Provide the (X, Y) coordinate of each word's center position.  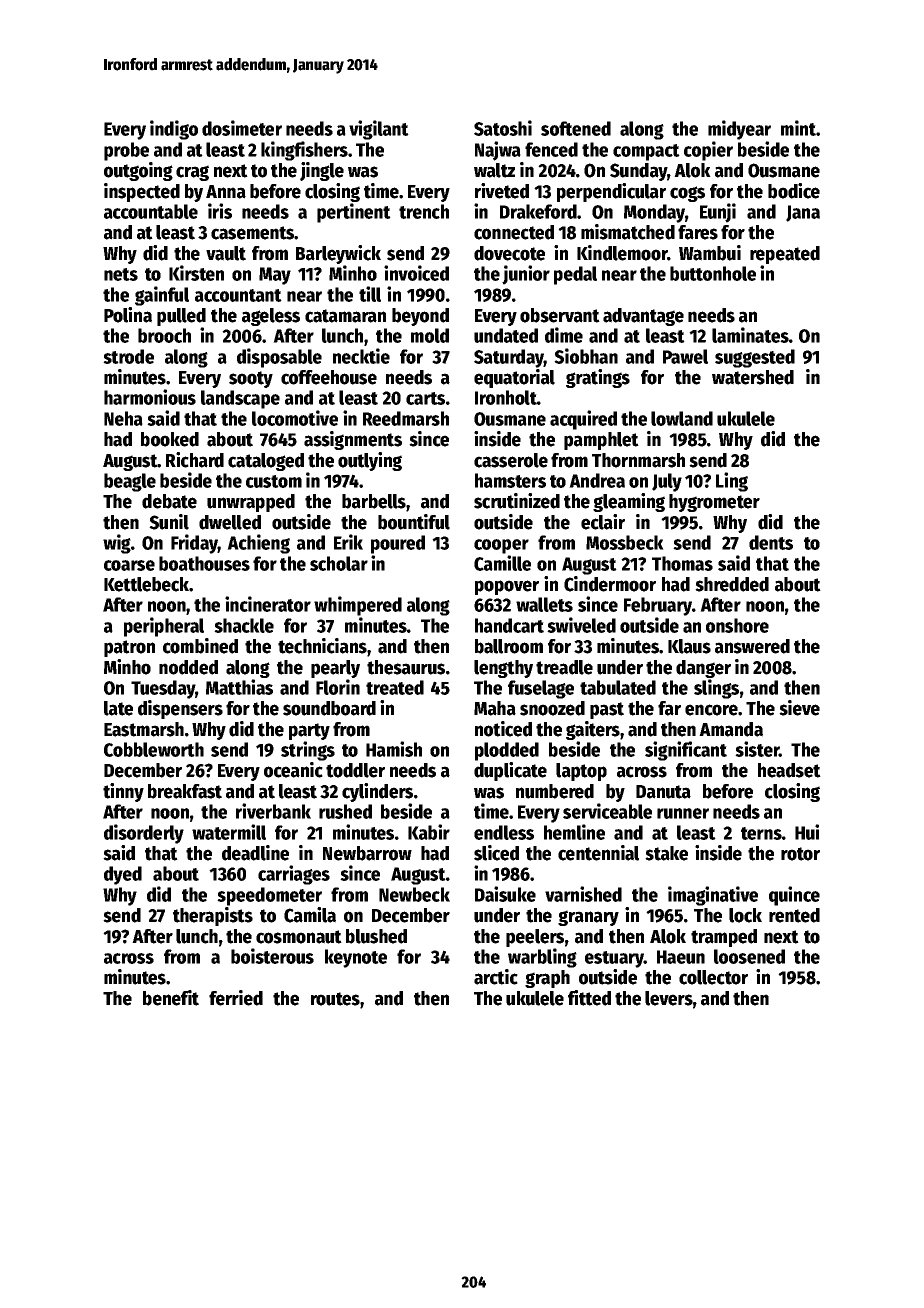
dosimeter (242, 128)
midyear (739, 130)
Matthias (239, 687)
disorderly (144, 834)
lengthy (503, 669)
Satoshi (503, 128)
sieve (799, 708)
